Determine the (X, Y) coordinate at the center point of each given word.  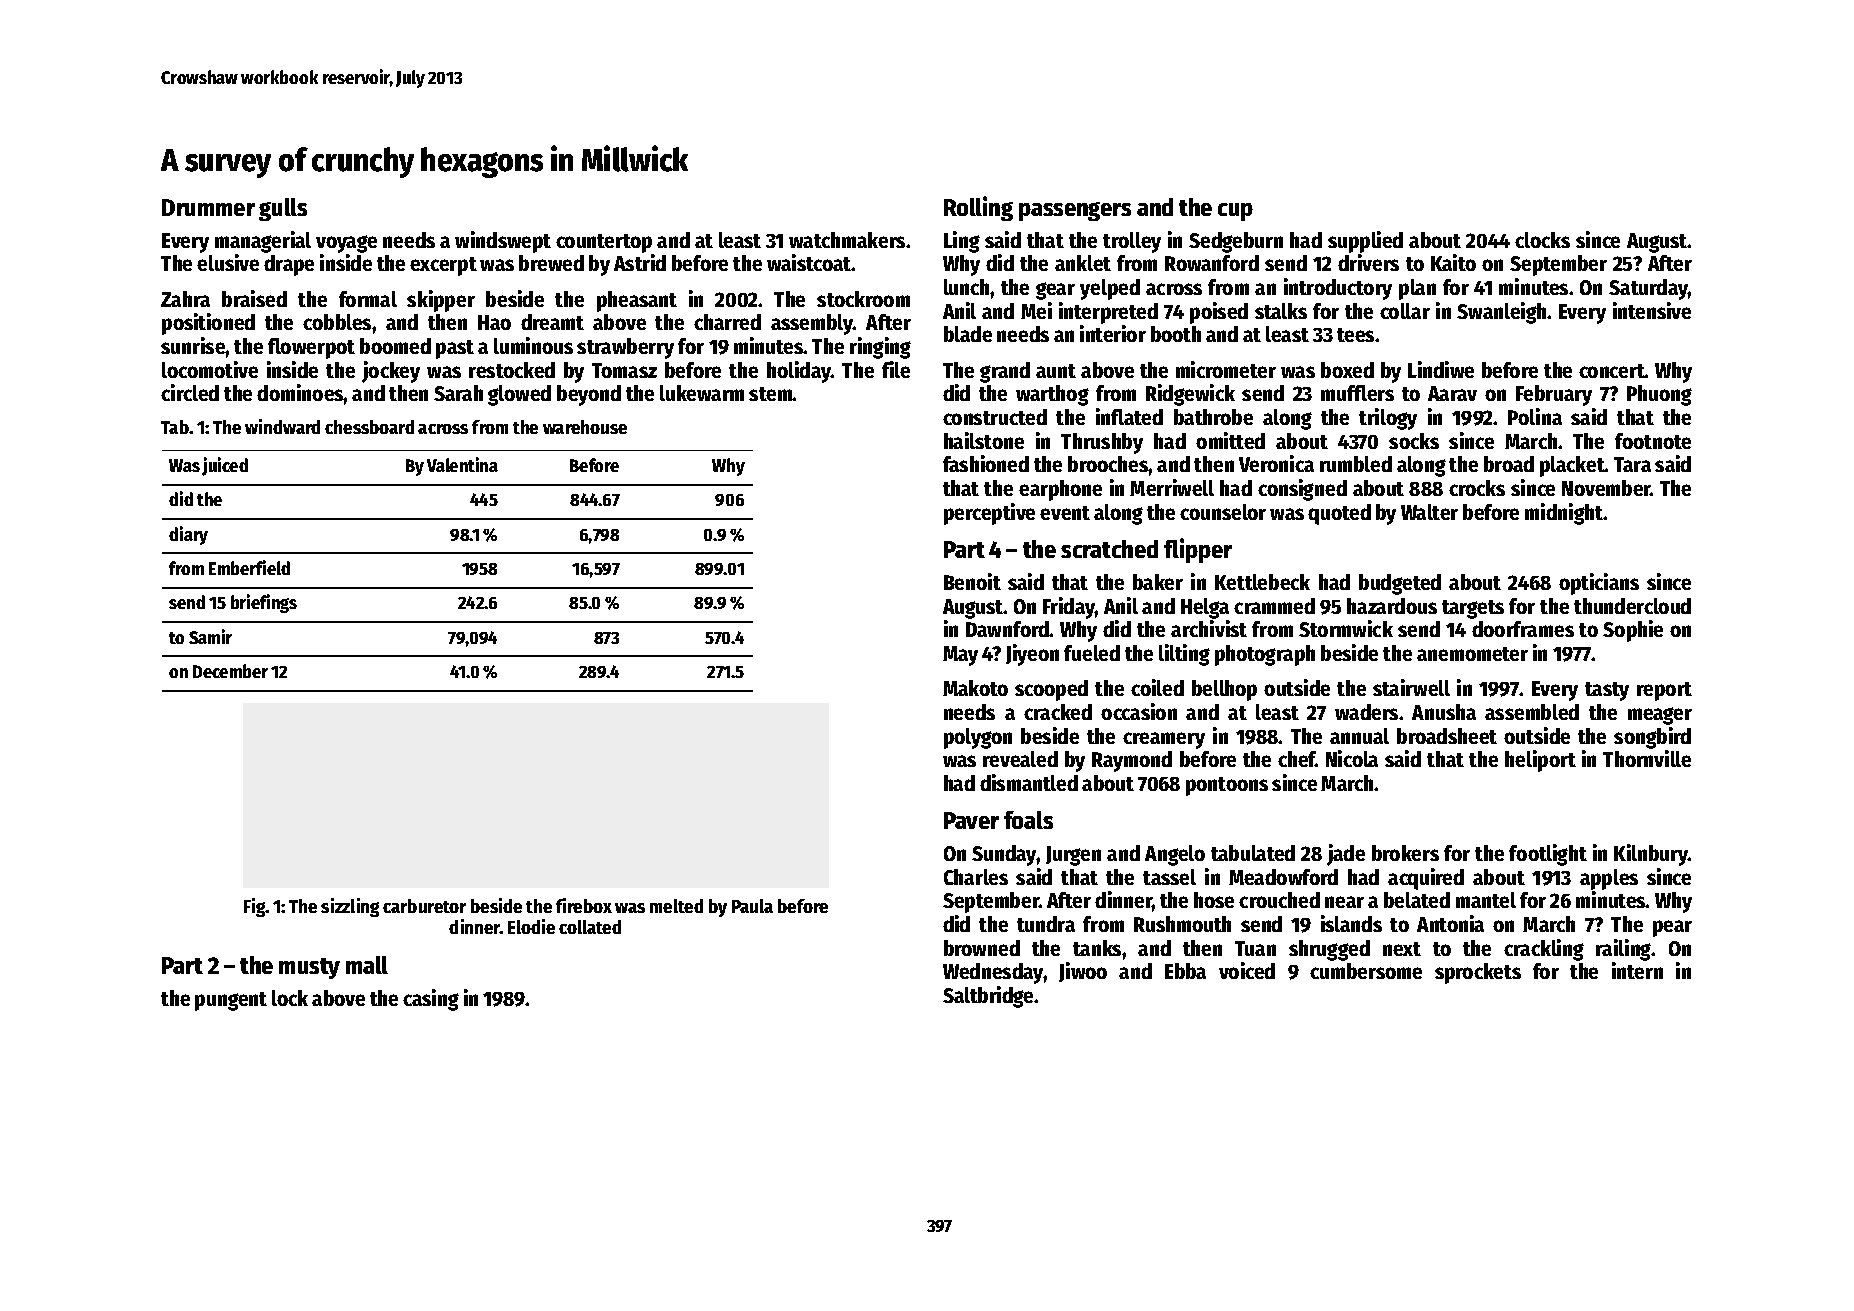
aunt (1056, 371)
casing (431, 1000)
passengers (1075, 211)
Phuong (1659, 395)
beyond (589, 395)
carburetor (424, 906)
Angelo (1175, 855)
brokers (1405, 853)
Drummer (208, 207)
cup (1235, 212)
